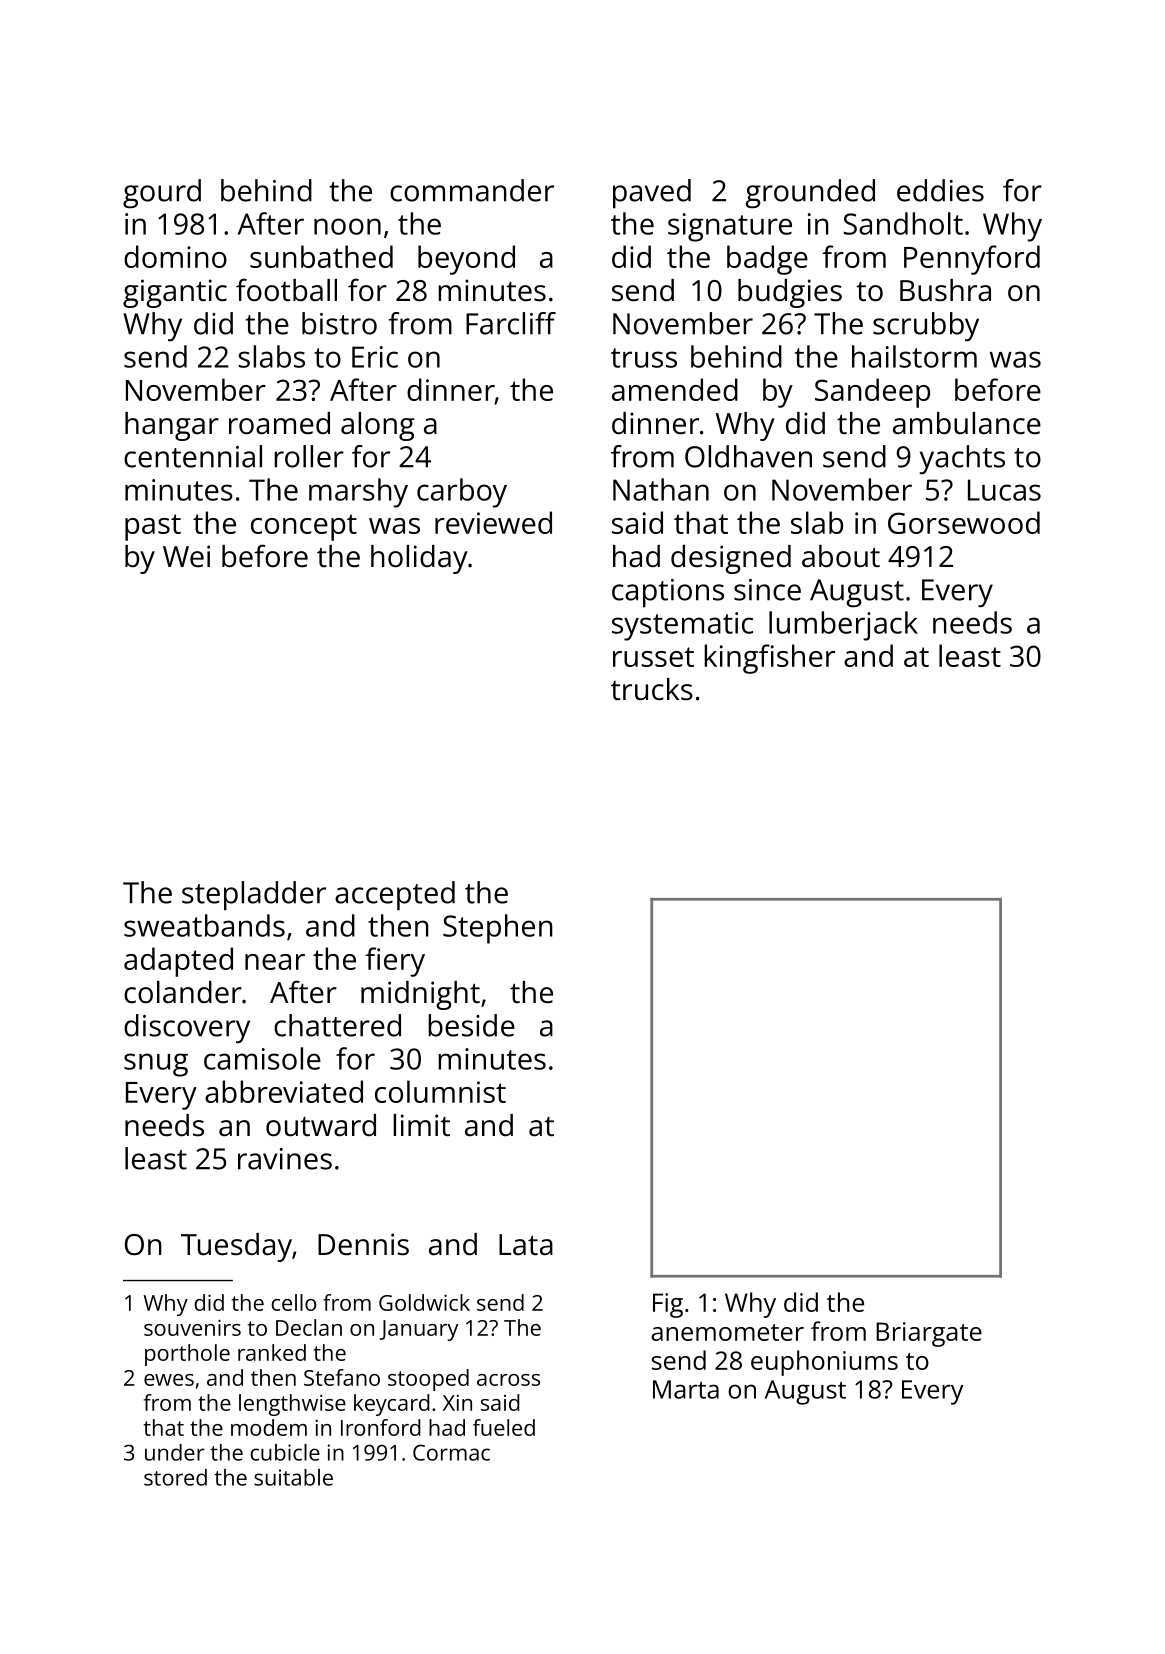  Describe the element at coordinates (472, 190) in the screenshot. I see `commander` at that location.
